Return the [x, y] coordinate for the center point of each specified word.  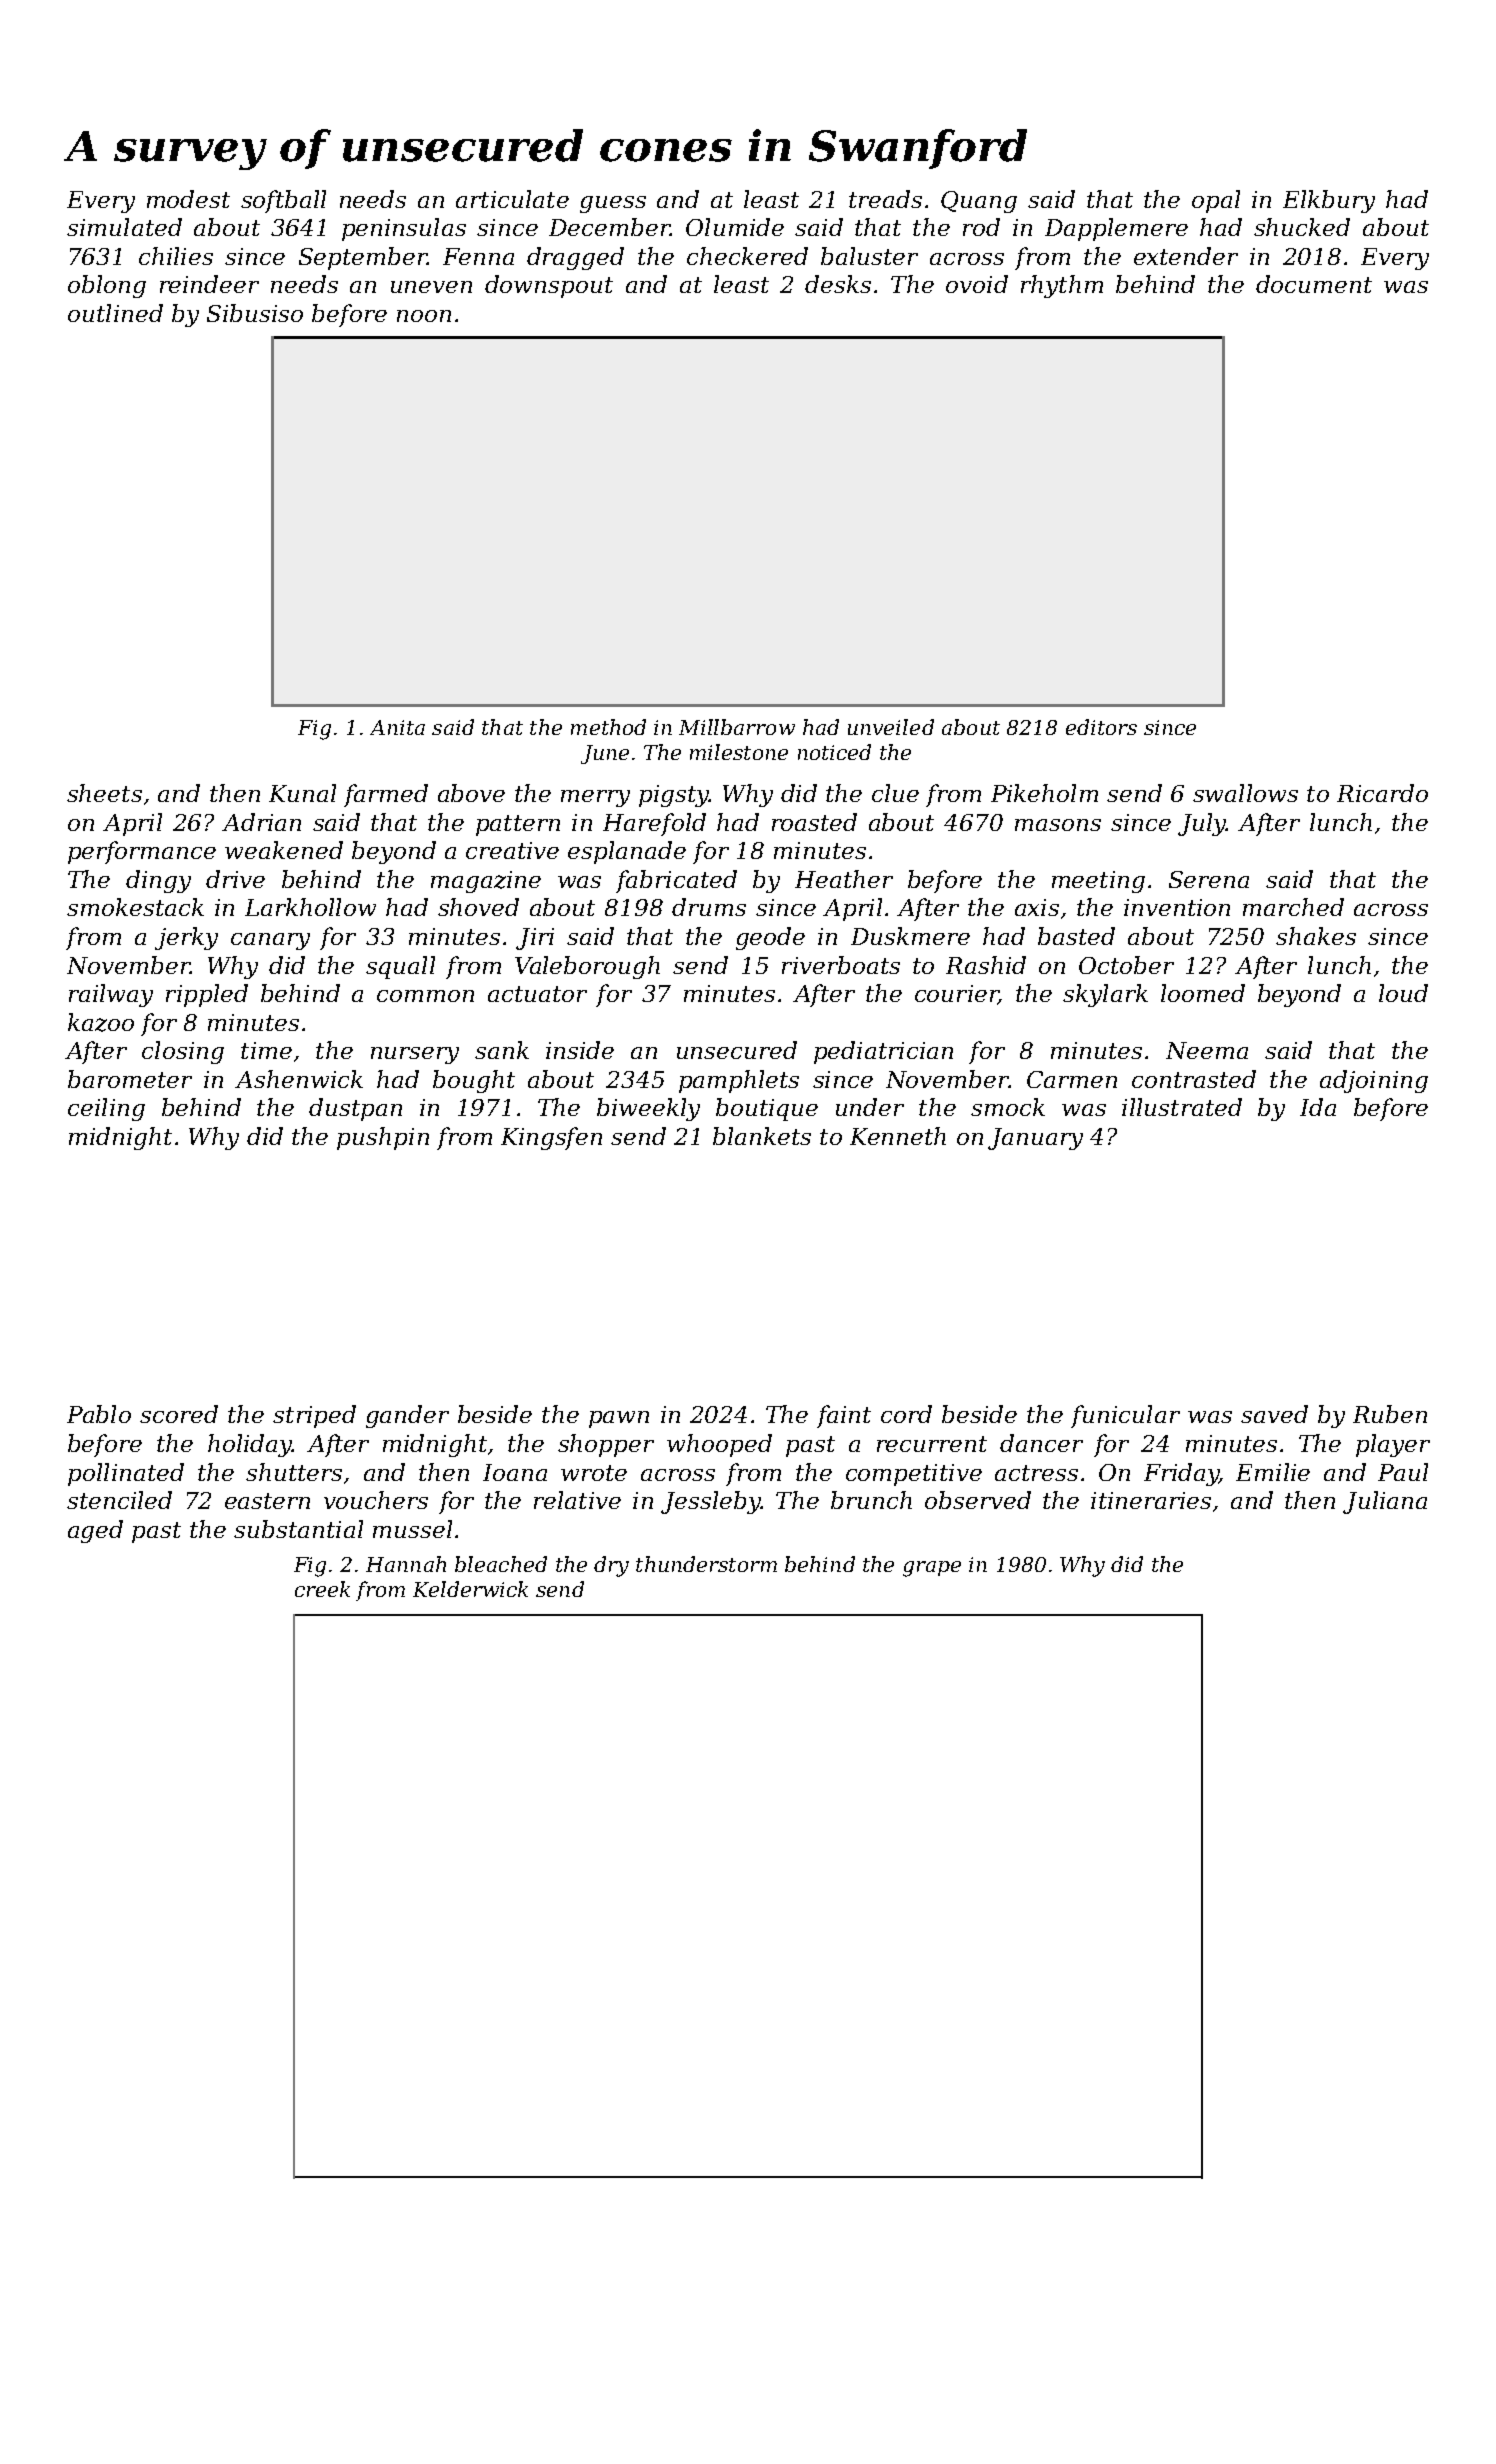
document [1314, 284]
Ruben [1390, 1414]
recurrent [932, 1444]
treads [885, 199]
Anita [397, 727]
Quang [979, 202]
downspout [549, 286]
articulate [512, 199]
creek [322, 1589]
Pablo [99, 1414]
